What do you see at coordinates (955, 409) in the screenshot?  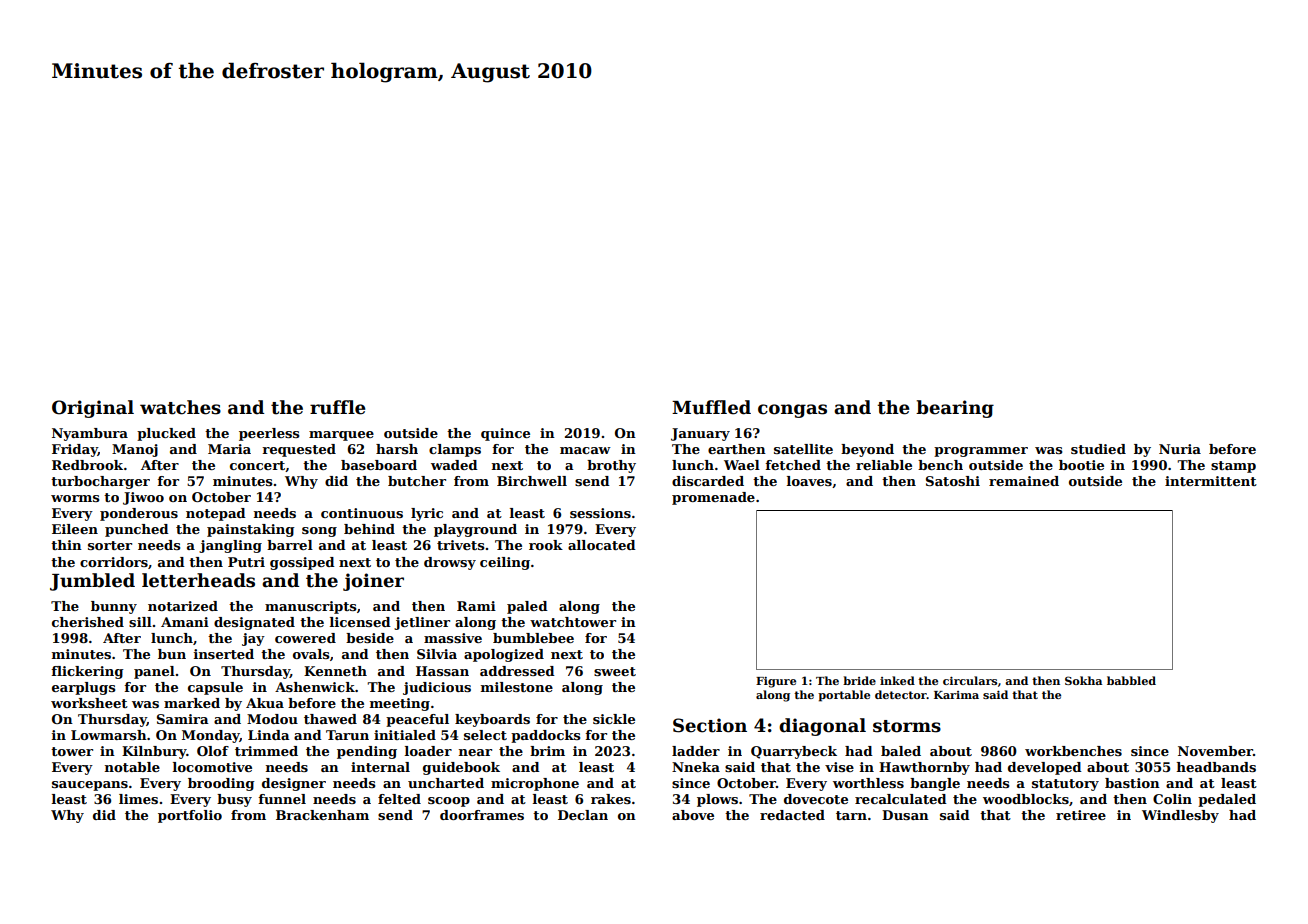 I see `bearing` at bounding box center [955, 409].
